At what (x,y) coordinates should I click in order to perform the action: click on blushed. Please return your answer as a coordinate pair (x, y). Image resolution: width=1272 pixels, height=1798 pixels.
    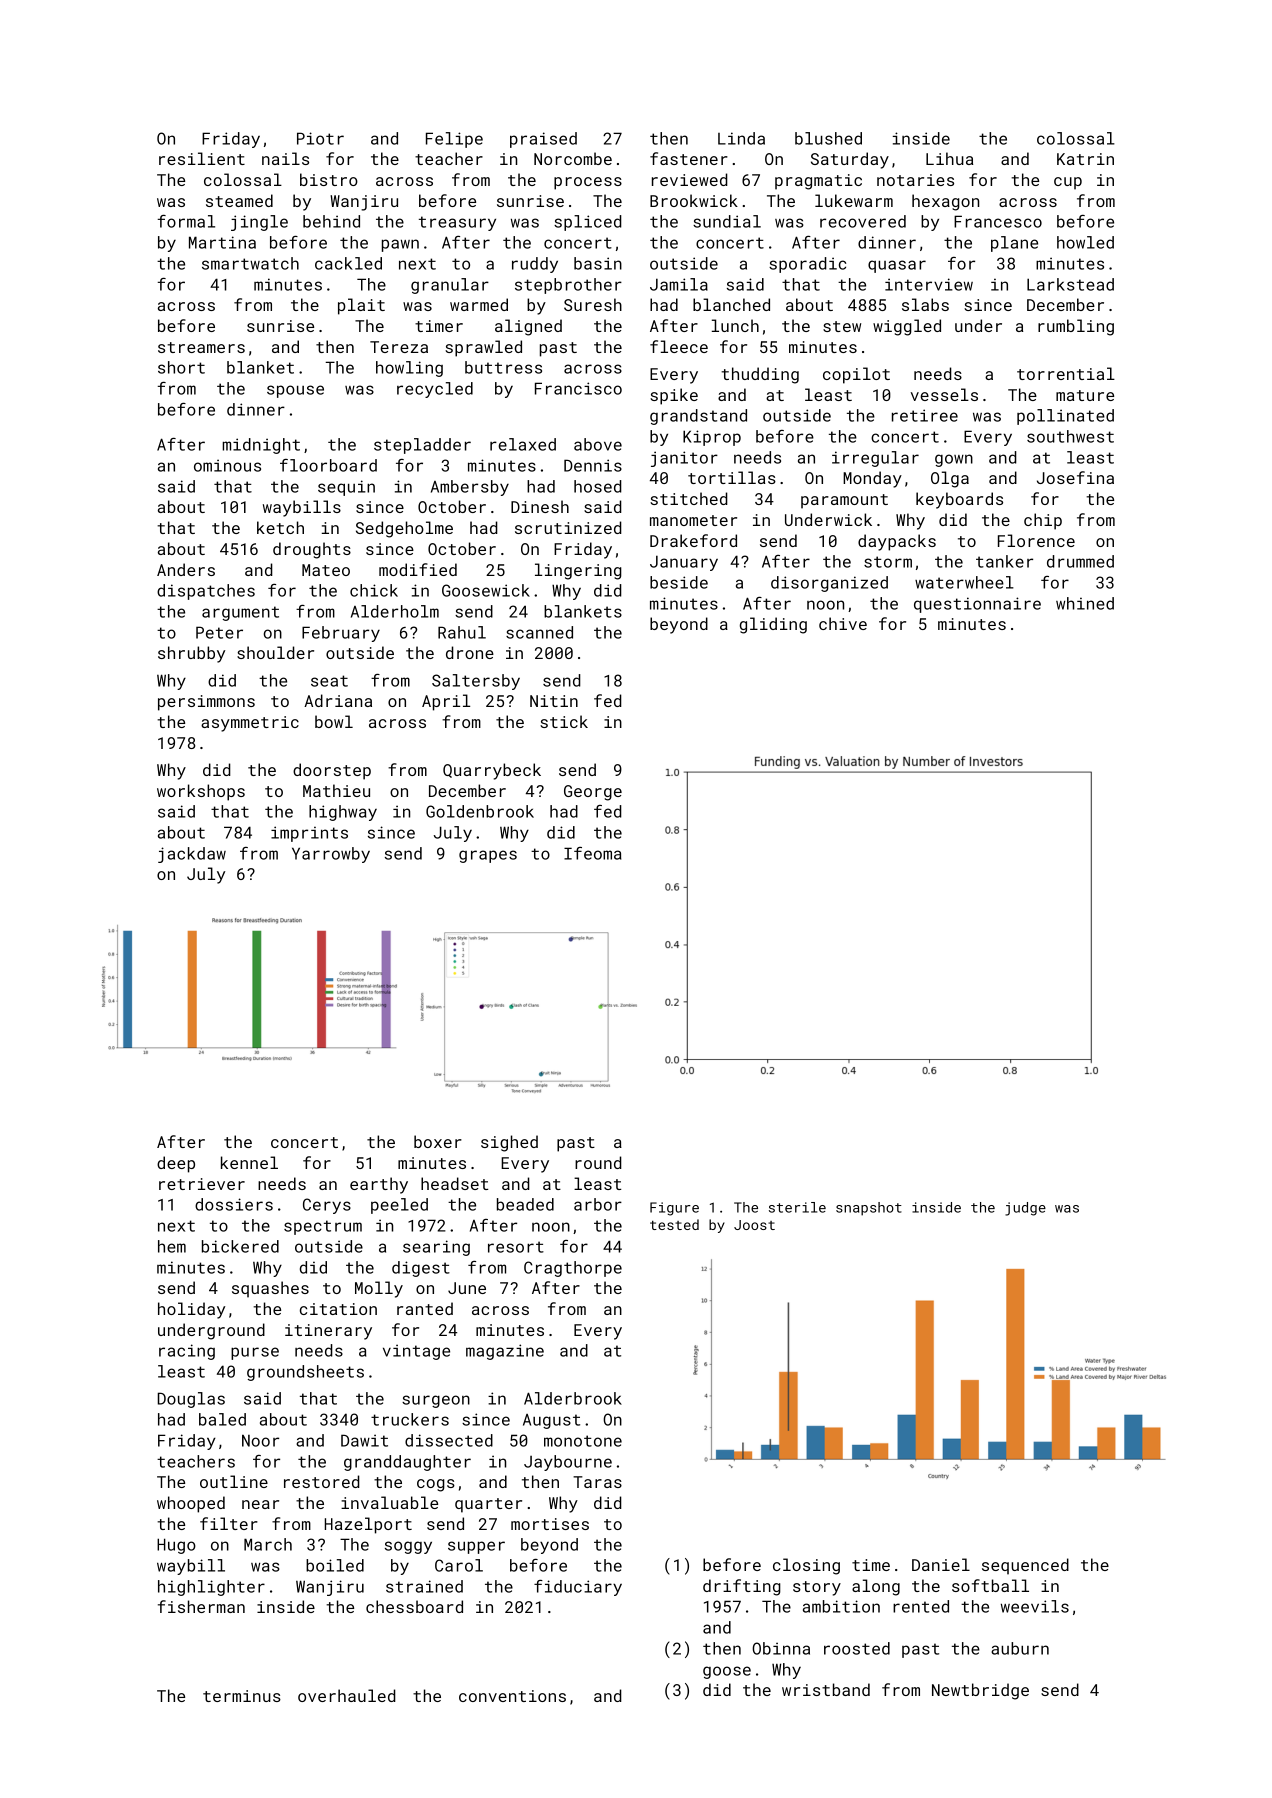
    Looking at the image, I should click on (828, 138).
